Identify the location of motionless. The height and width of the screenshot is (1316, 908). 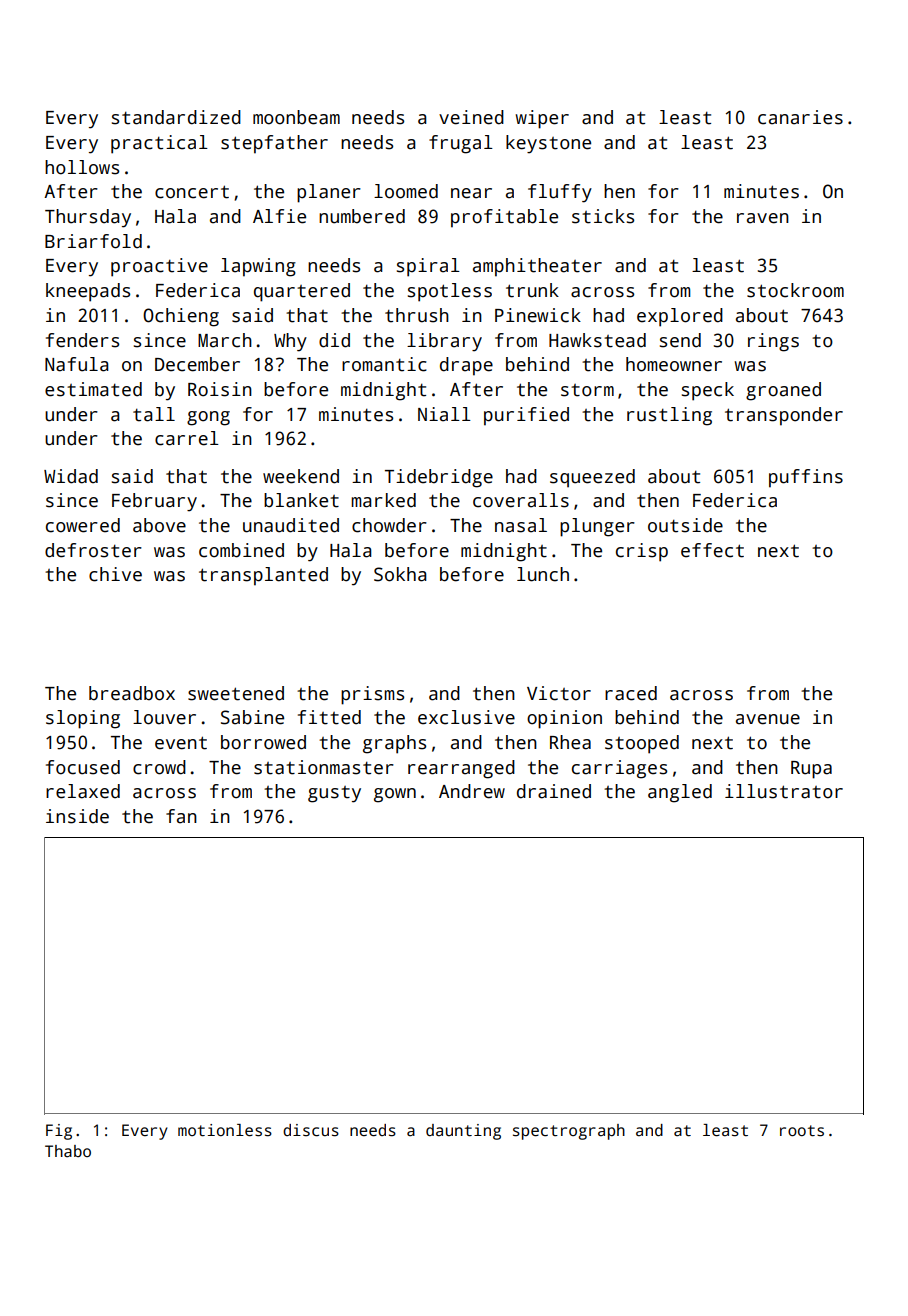
(225, 1130).
